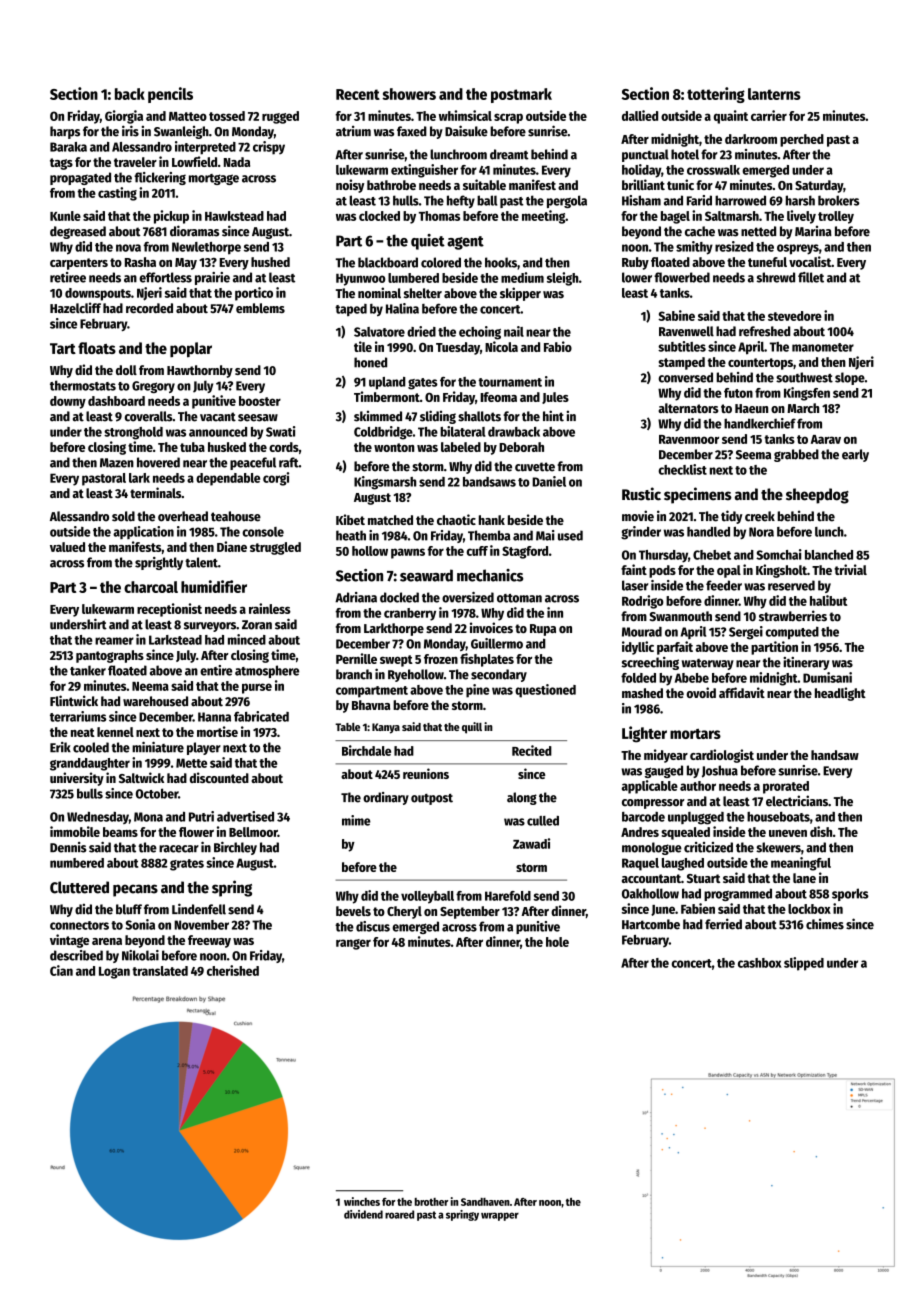 The height and width of the screenshot is (1308, 924). What do you see at coordinates (362, 1201) in the screenshot?
I see `winches` at bounding box center [362, 1201].
